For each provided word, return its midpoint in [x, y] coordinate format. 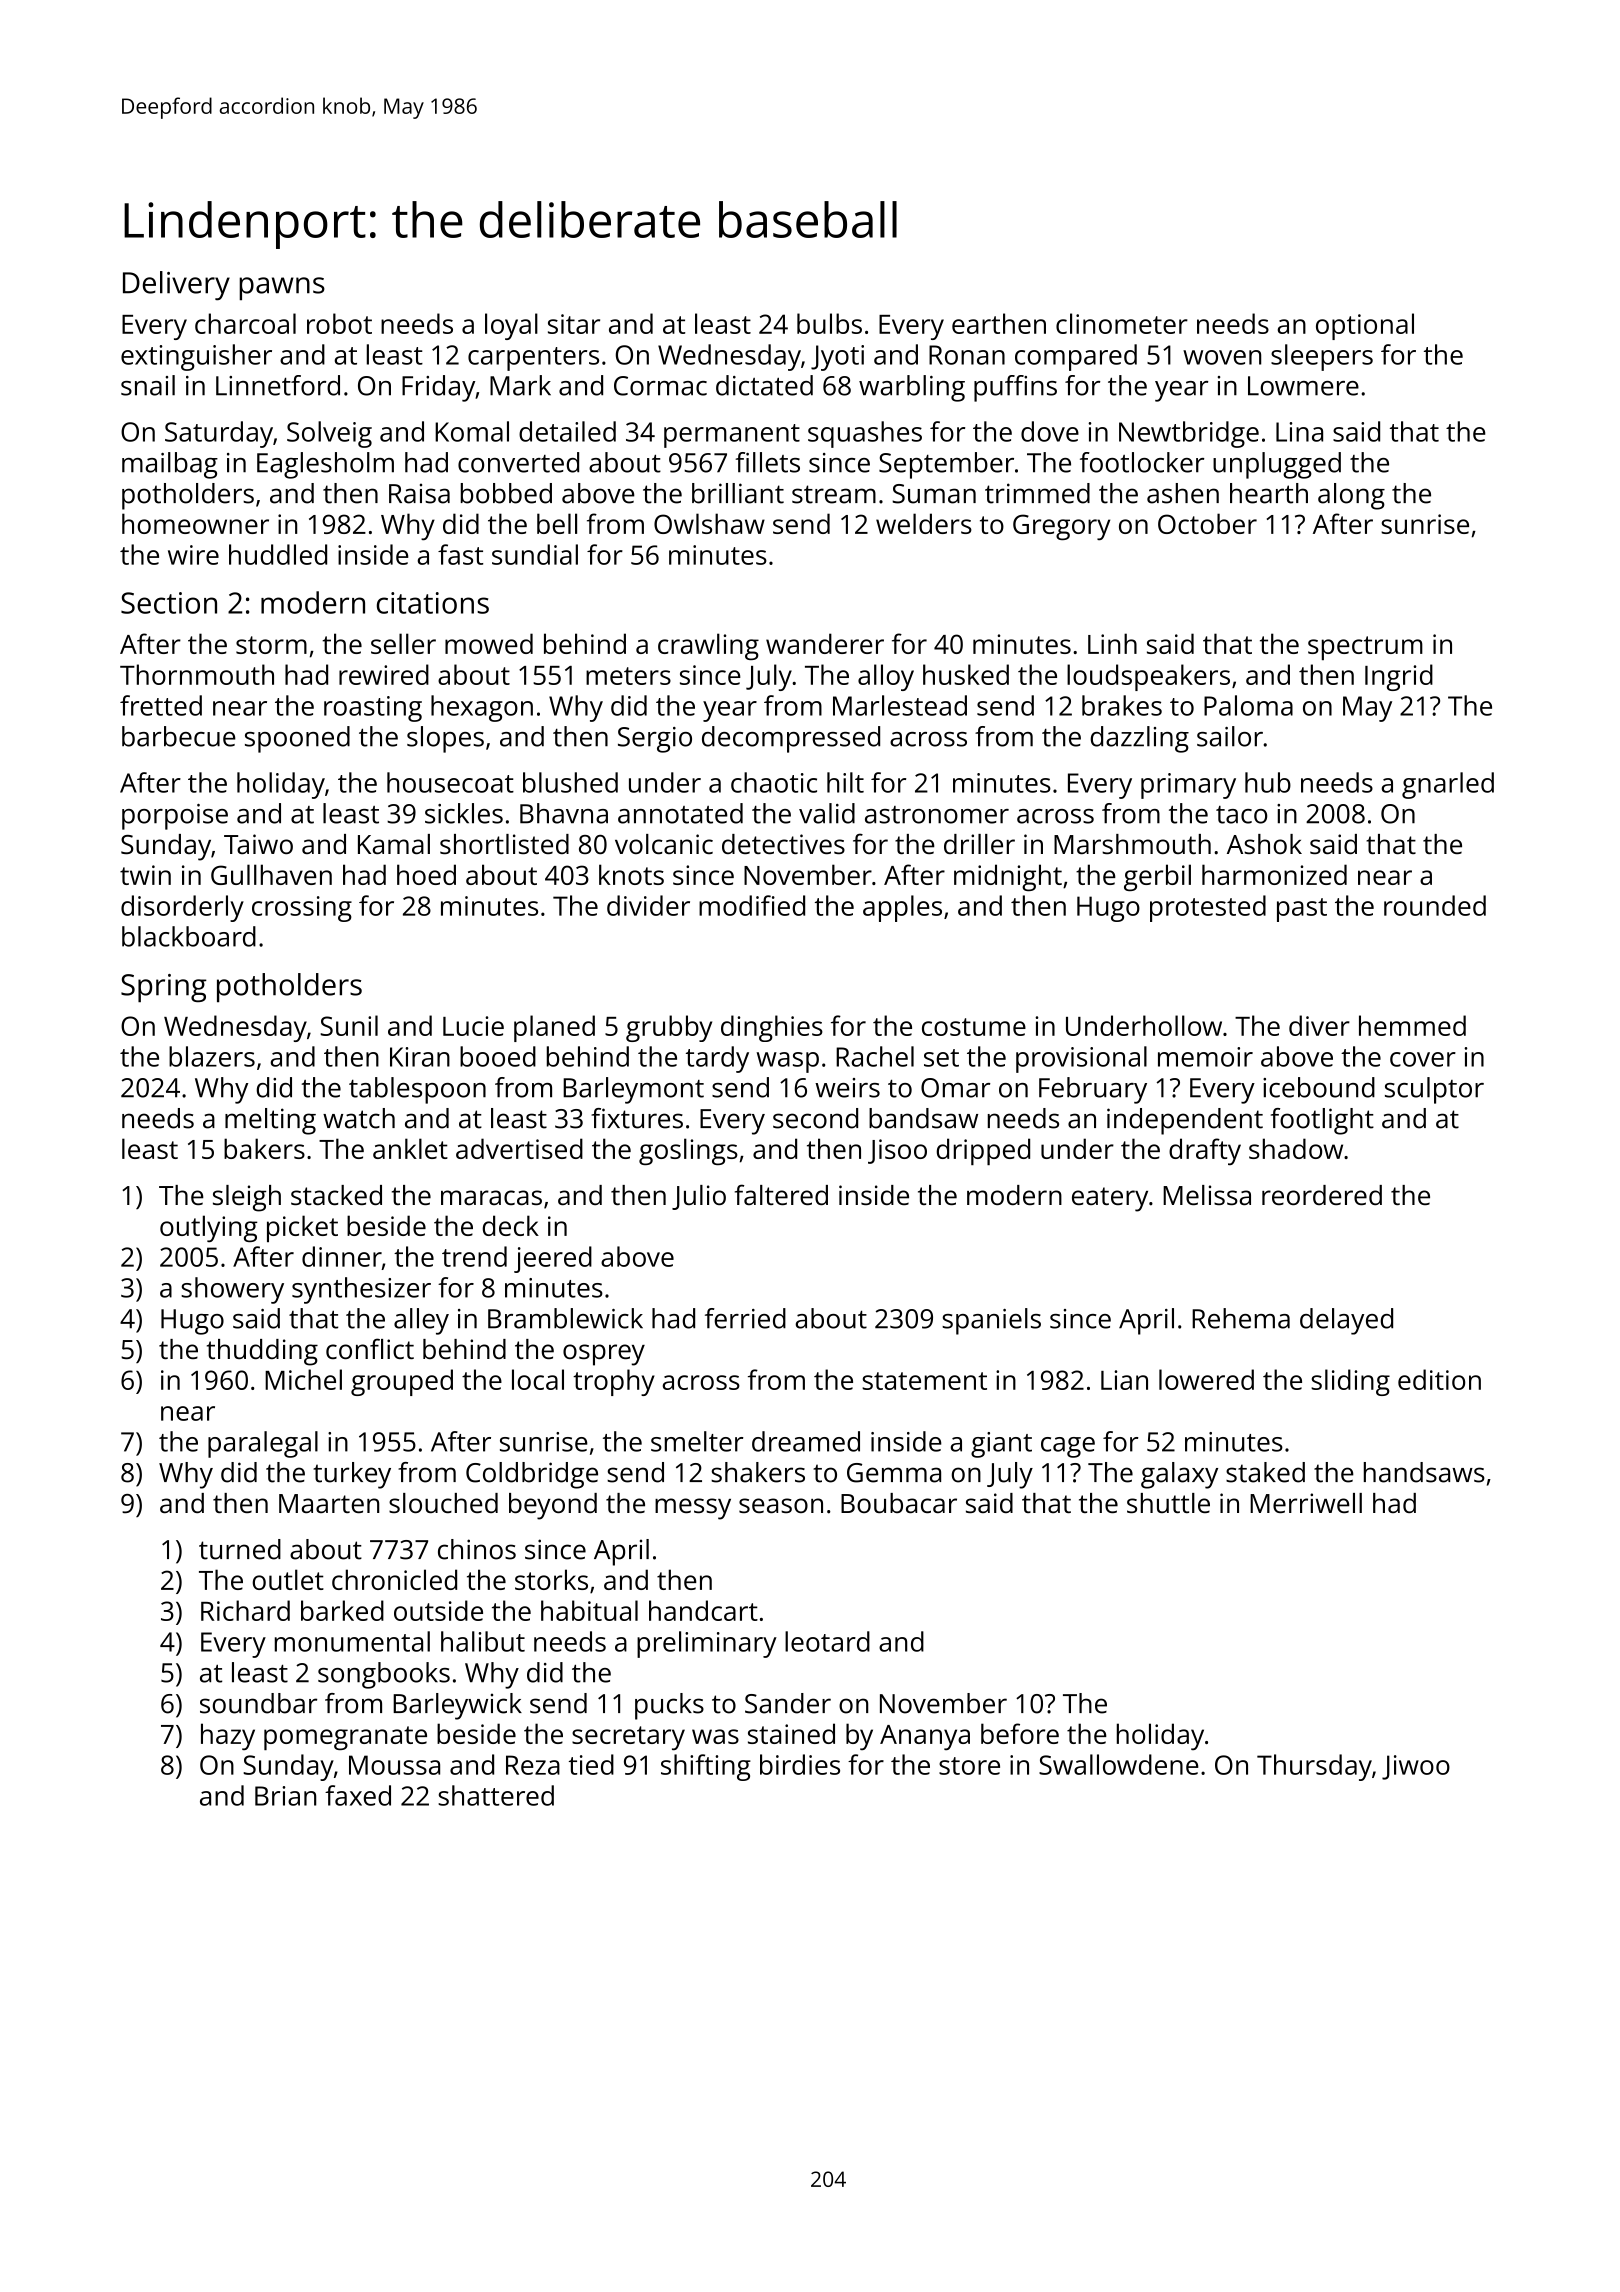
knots [631, 874]
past [1302, 910]
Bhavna [564, 813]
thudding [262, 1352]
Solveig [329, 434]
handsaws [1424, 1472]
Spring [164, 988]
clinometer [1122, 323]
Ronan [967, 355]
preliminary [707, 1644]
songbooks [384, 1675]
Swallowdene [1119, 1764]
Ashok [1264, 844]
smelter [697, 1441]
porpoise [175, 817]
